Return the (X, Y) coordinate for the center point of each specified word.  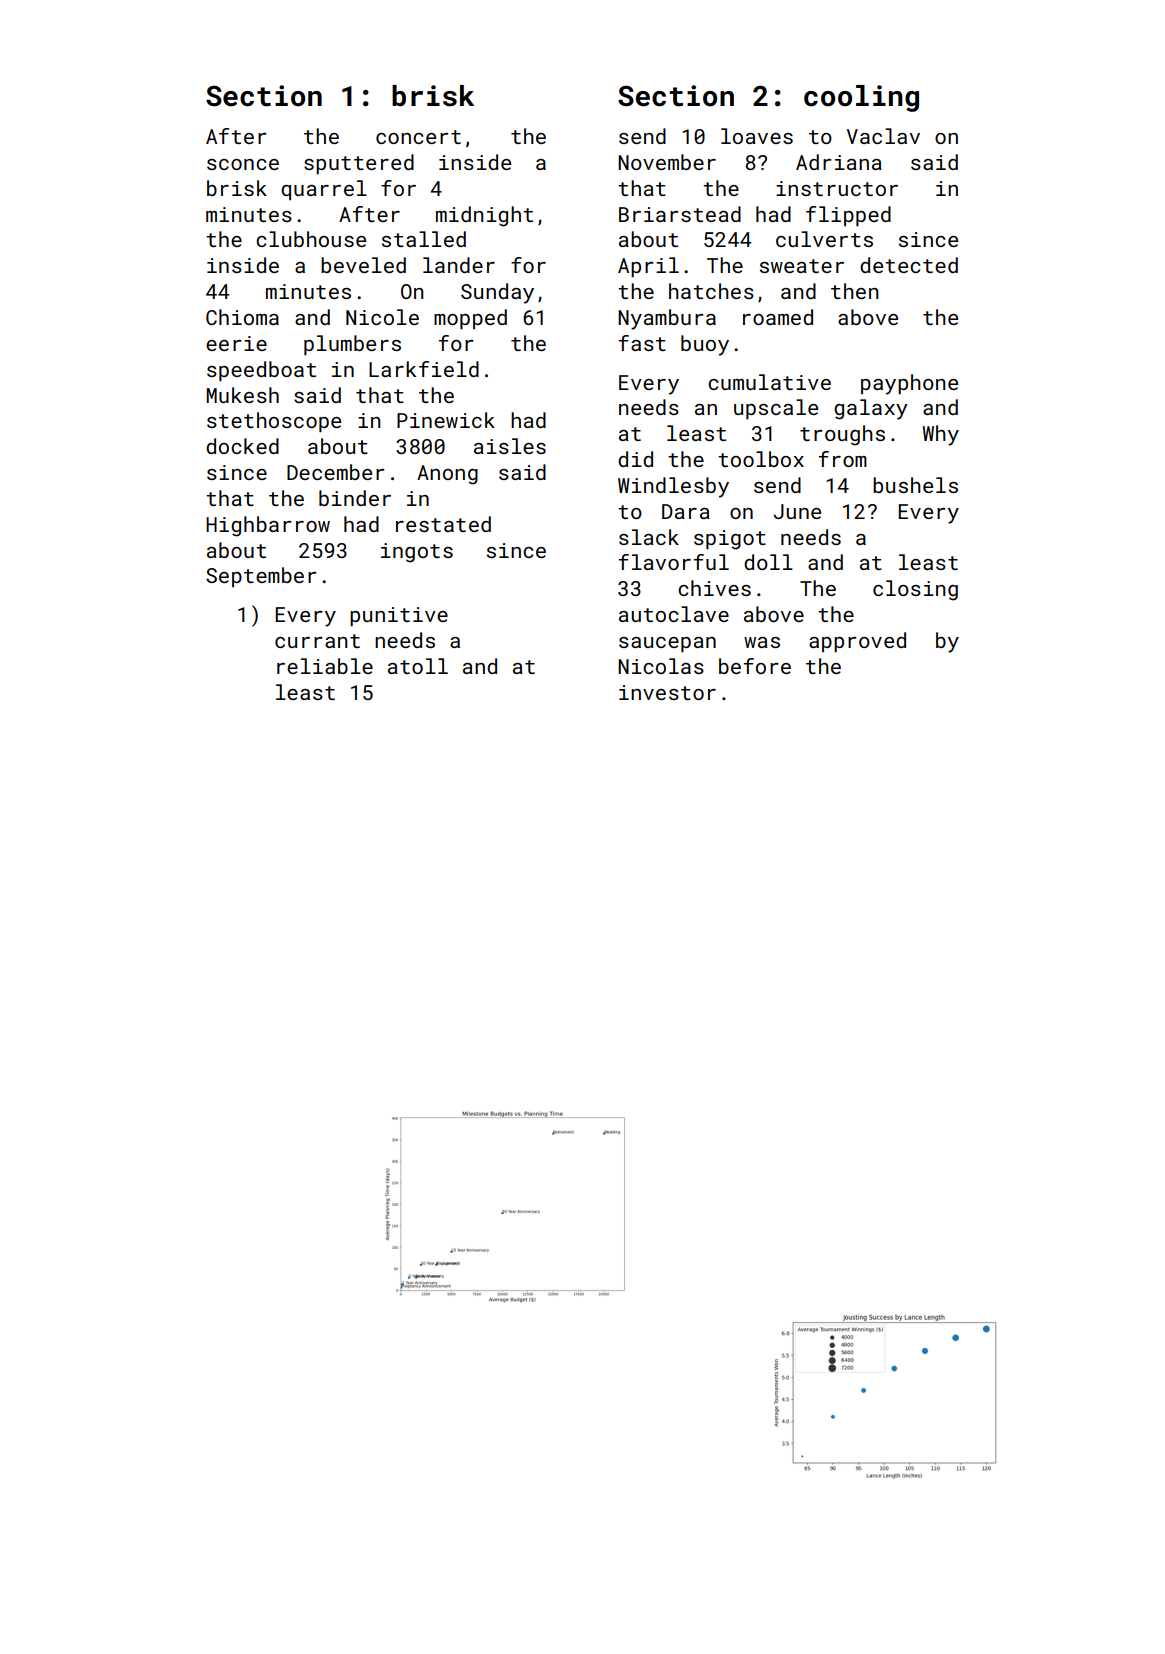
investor (667, 692)
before (755, 666)
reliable (325, 666)
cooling (861, 98)
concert (418, 137)
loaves (757, 136)
